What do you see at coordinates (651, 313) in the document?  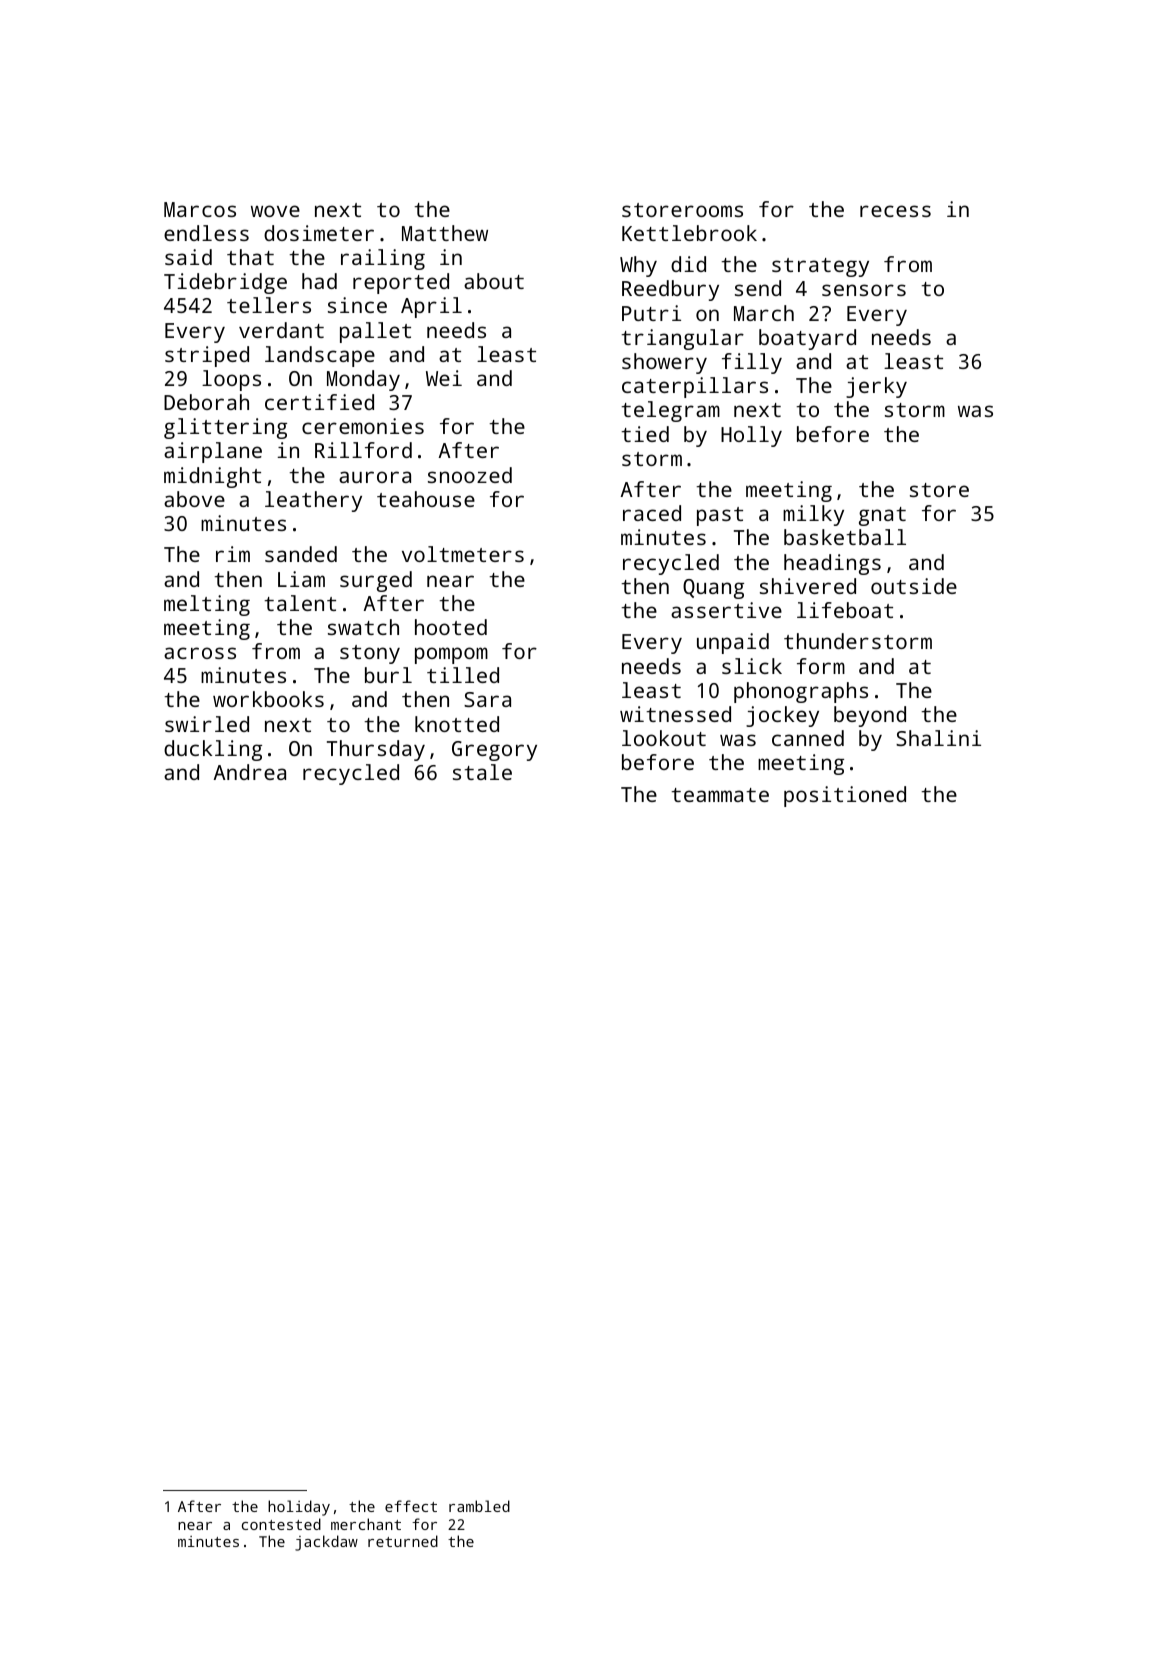 I see `Putri` at bounding box center [651, 313].
